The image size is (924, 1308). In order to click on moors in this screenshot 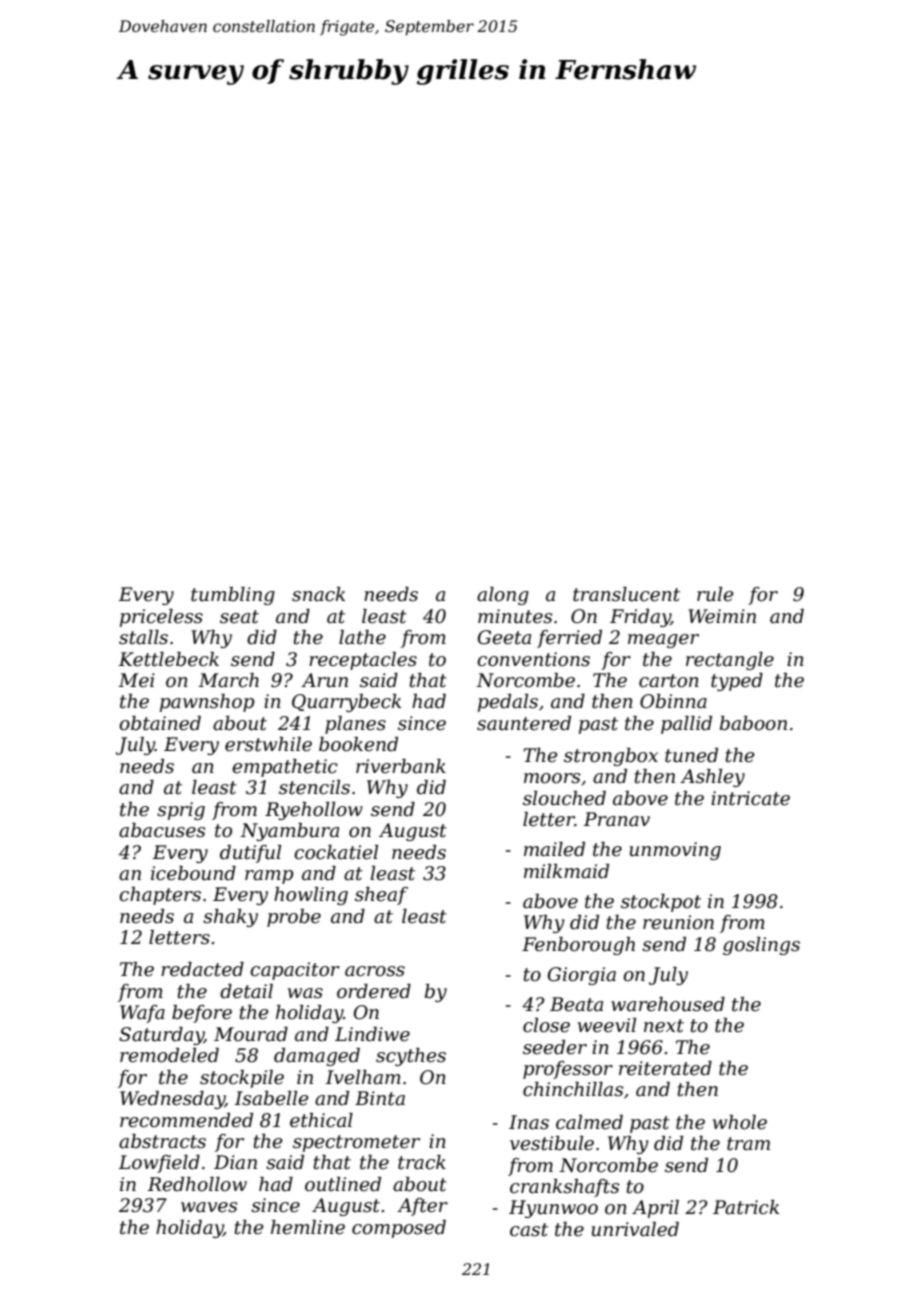, I will do `click(552, 778)`.
